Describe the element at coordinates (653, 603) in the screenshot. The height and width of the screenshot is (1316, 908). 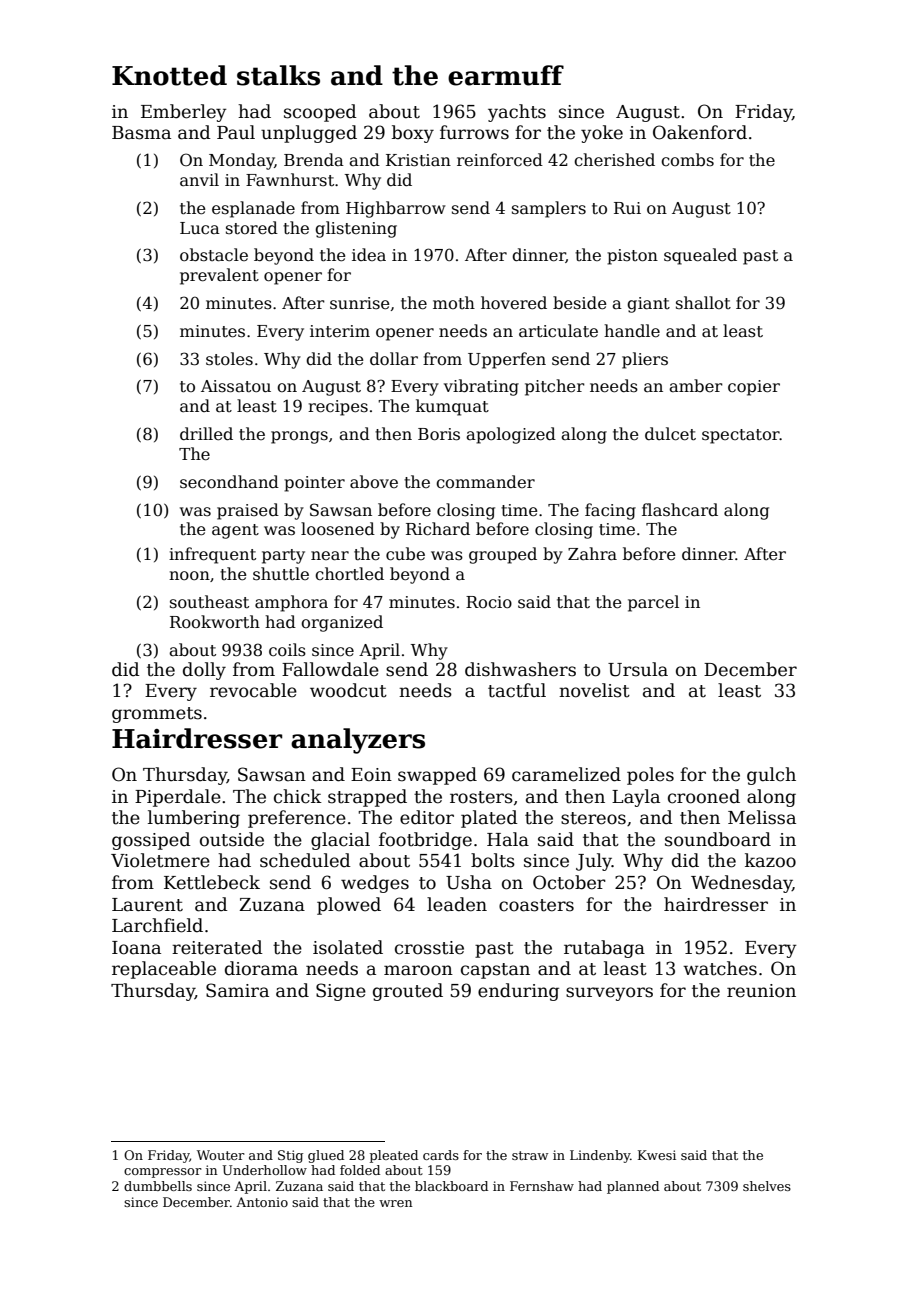
I see `parcel` at that location.
